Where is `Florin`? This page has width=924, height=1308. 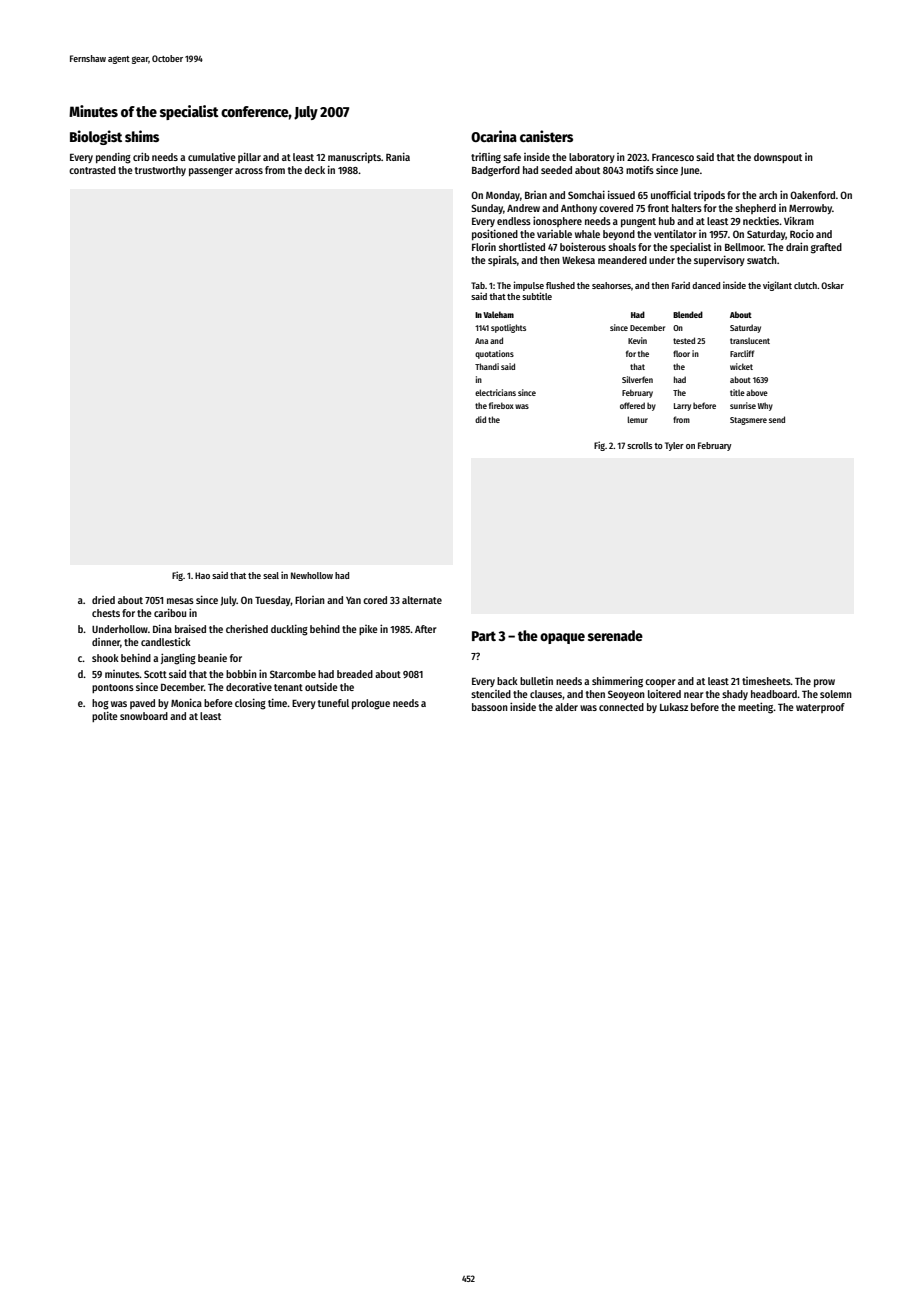
Florin is located at coordinates (484, 246).
